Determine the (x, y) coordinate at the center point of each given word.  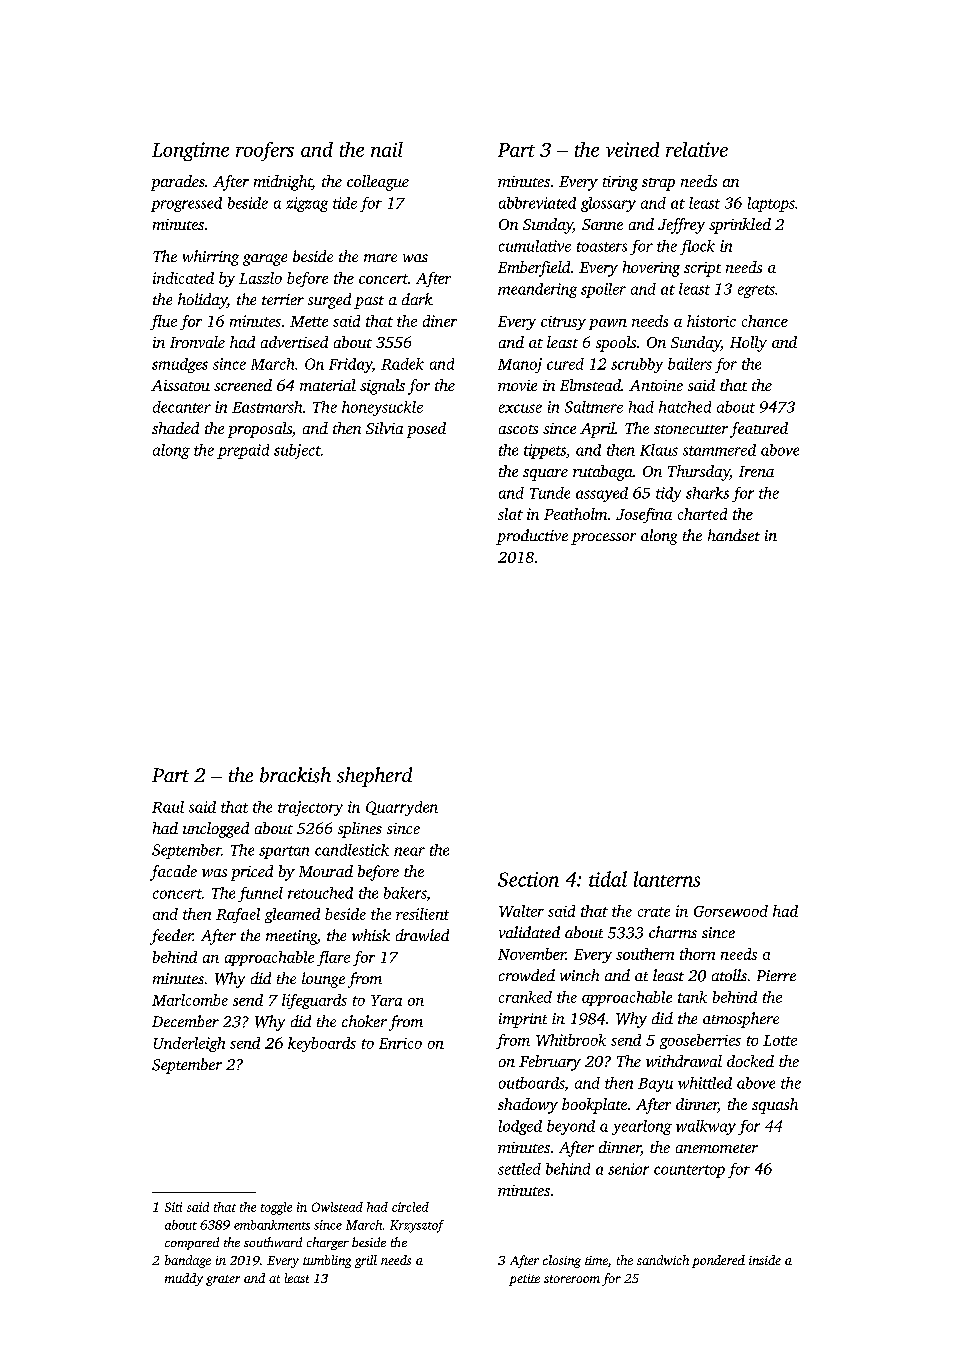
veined (632, 149)
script (702, 269)
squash (775, 1106)
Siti (173, 1207)
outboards (531, 1083)
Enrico (400, 1043)
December (185, 1021)
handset (734, 535)
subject (297, 451)
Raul (168, 807)
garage (265, 260)
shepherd (374, 777)
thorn (697, 954)
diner (440, 321)
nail (387, 149)
